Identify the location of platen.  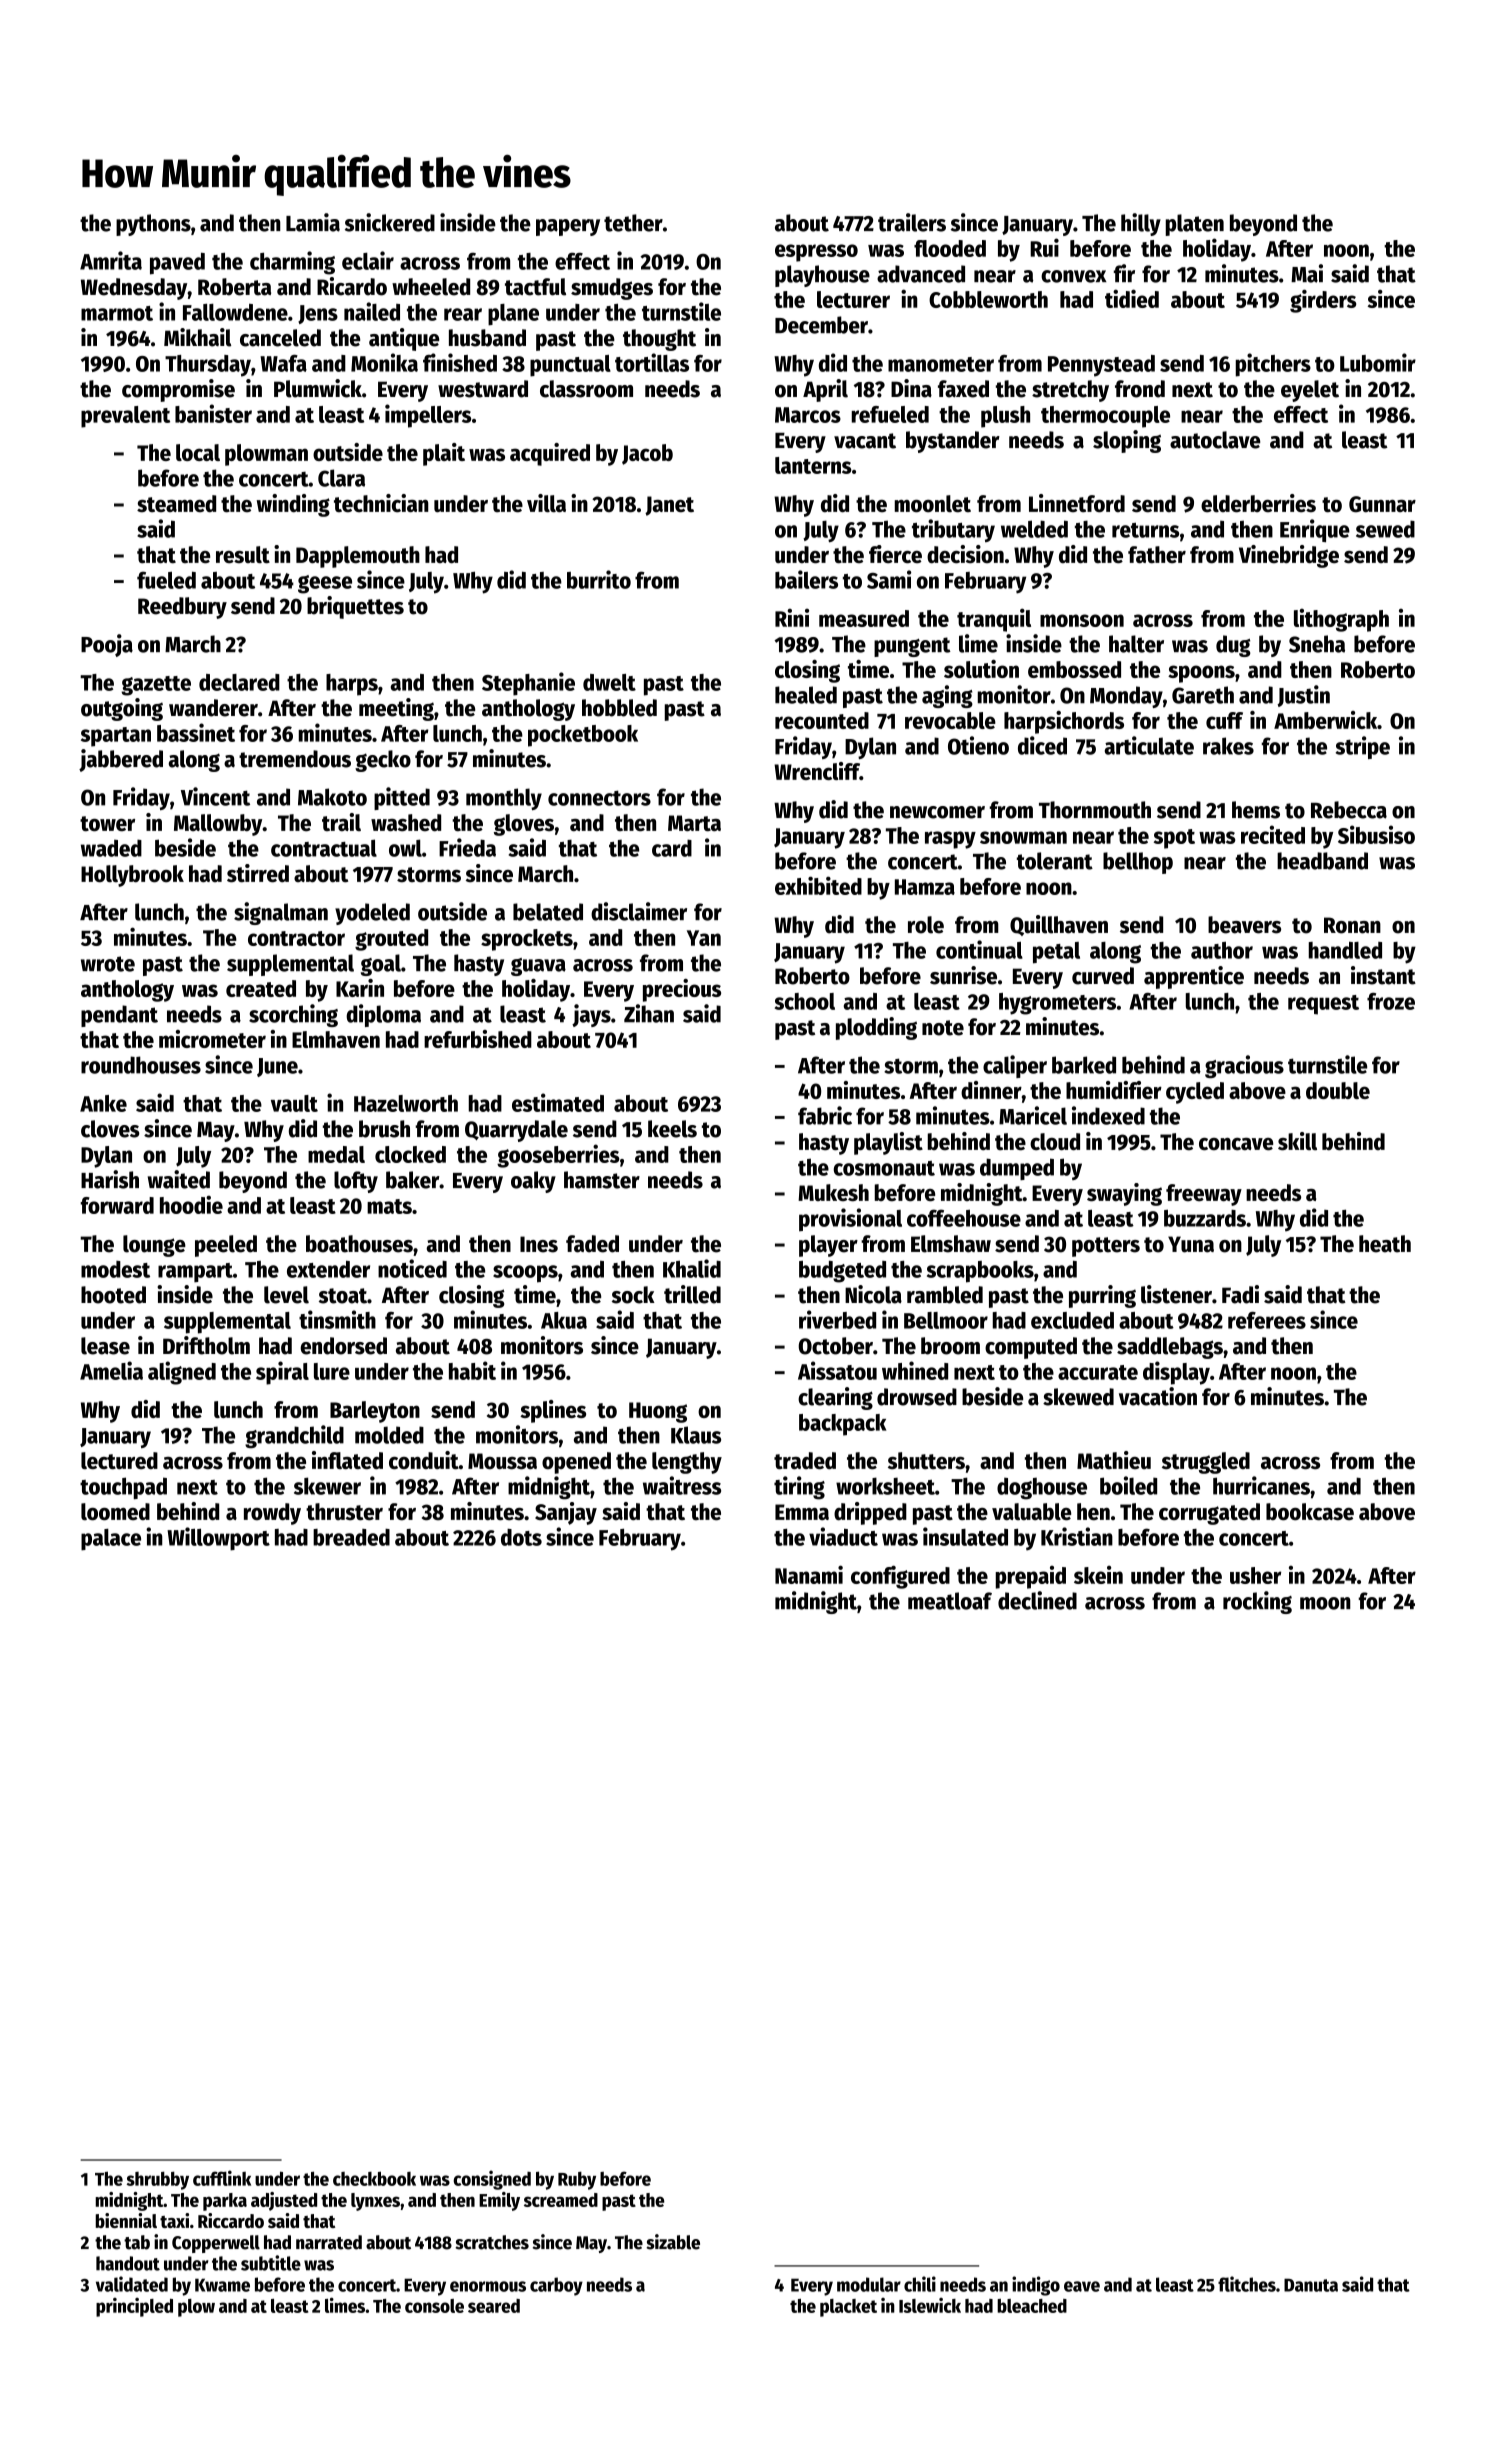
(1195, 225).
